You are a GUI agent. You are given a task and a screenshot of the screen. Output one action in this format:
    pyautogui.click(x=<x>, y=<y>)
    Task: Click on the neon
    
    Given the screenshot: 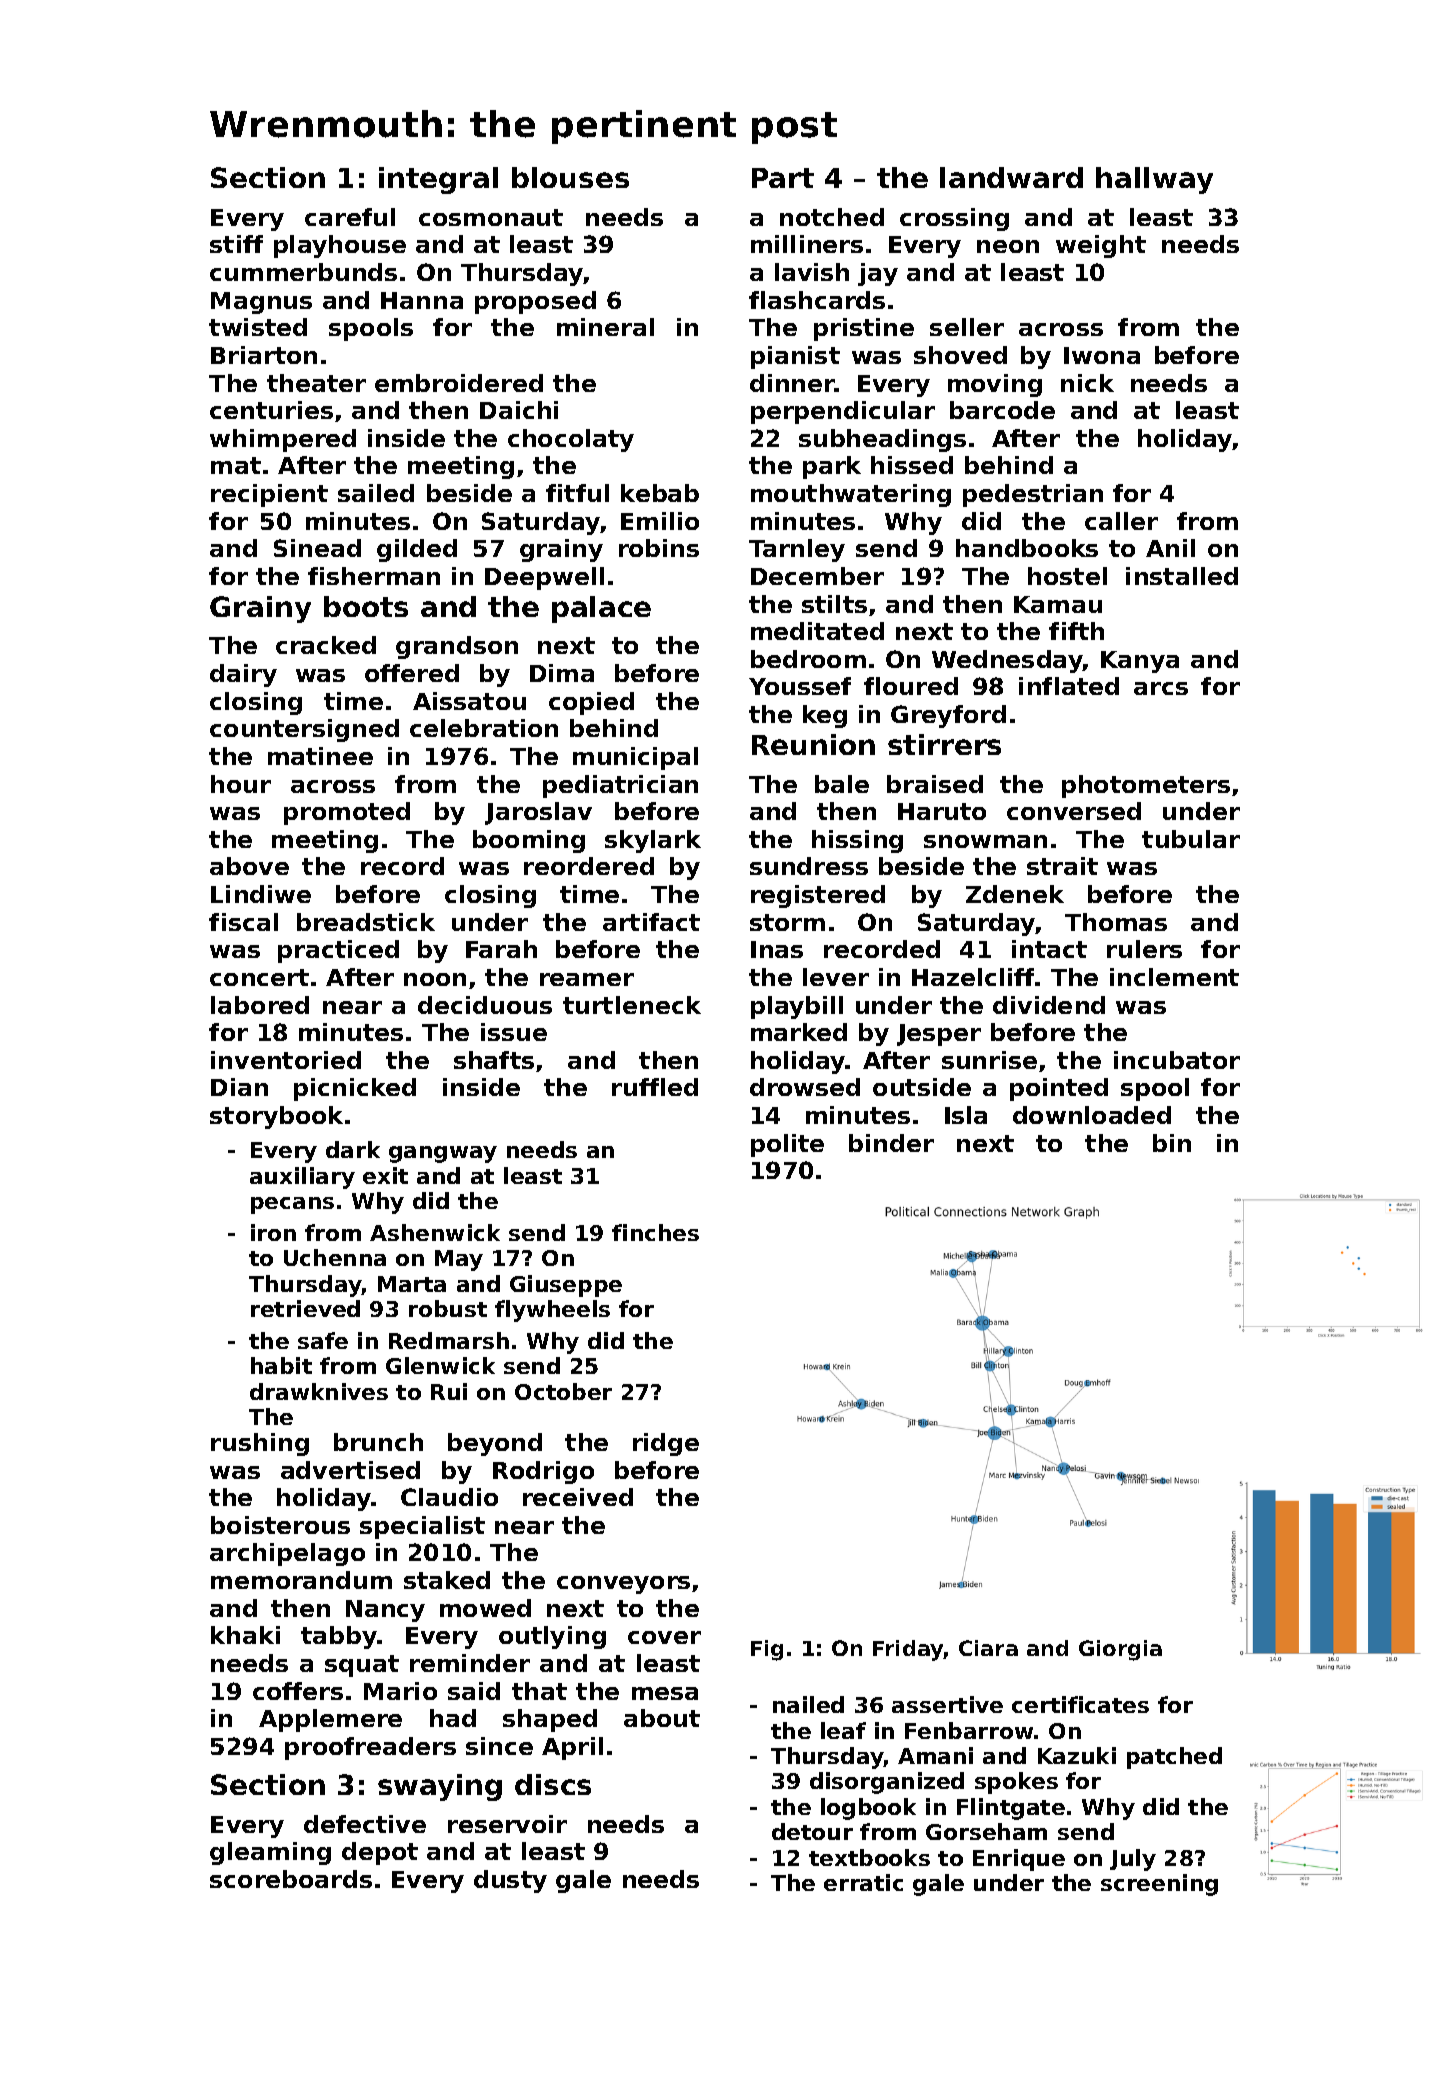 What is the action you would take?
    pyautogui.click(x=1008, y=246)
